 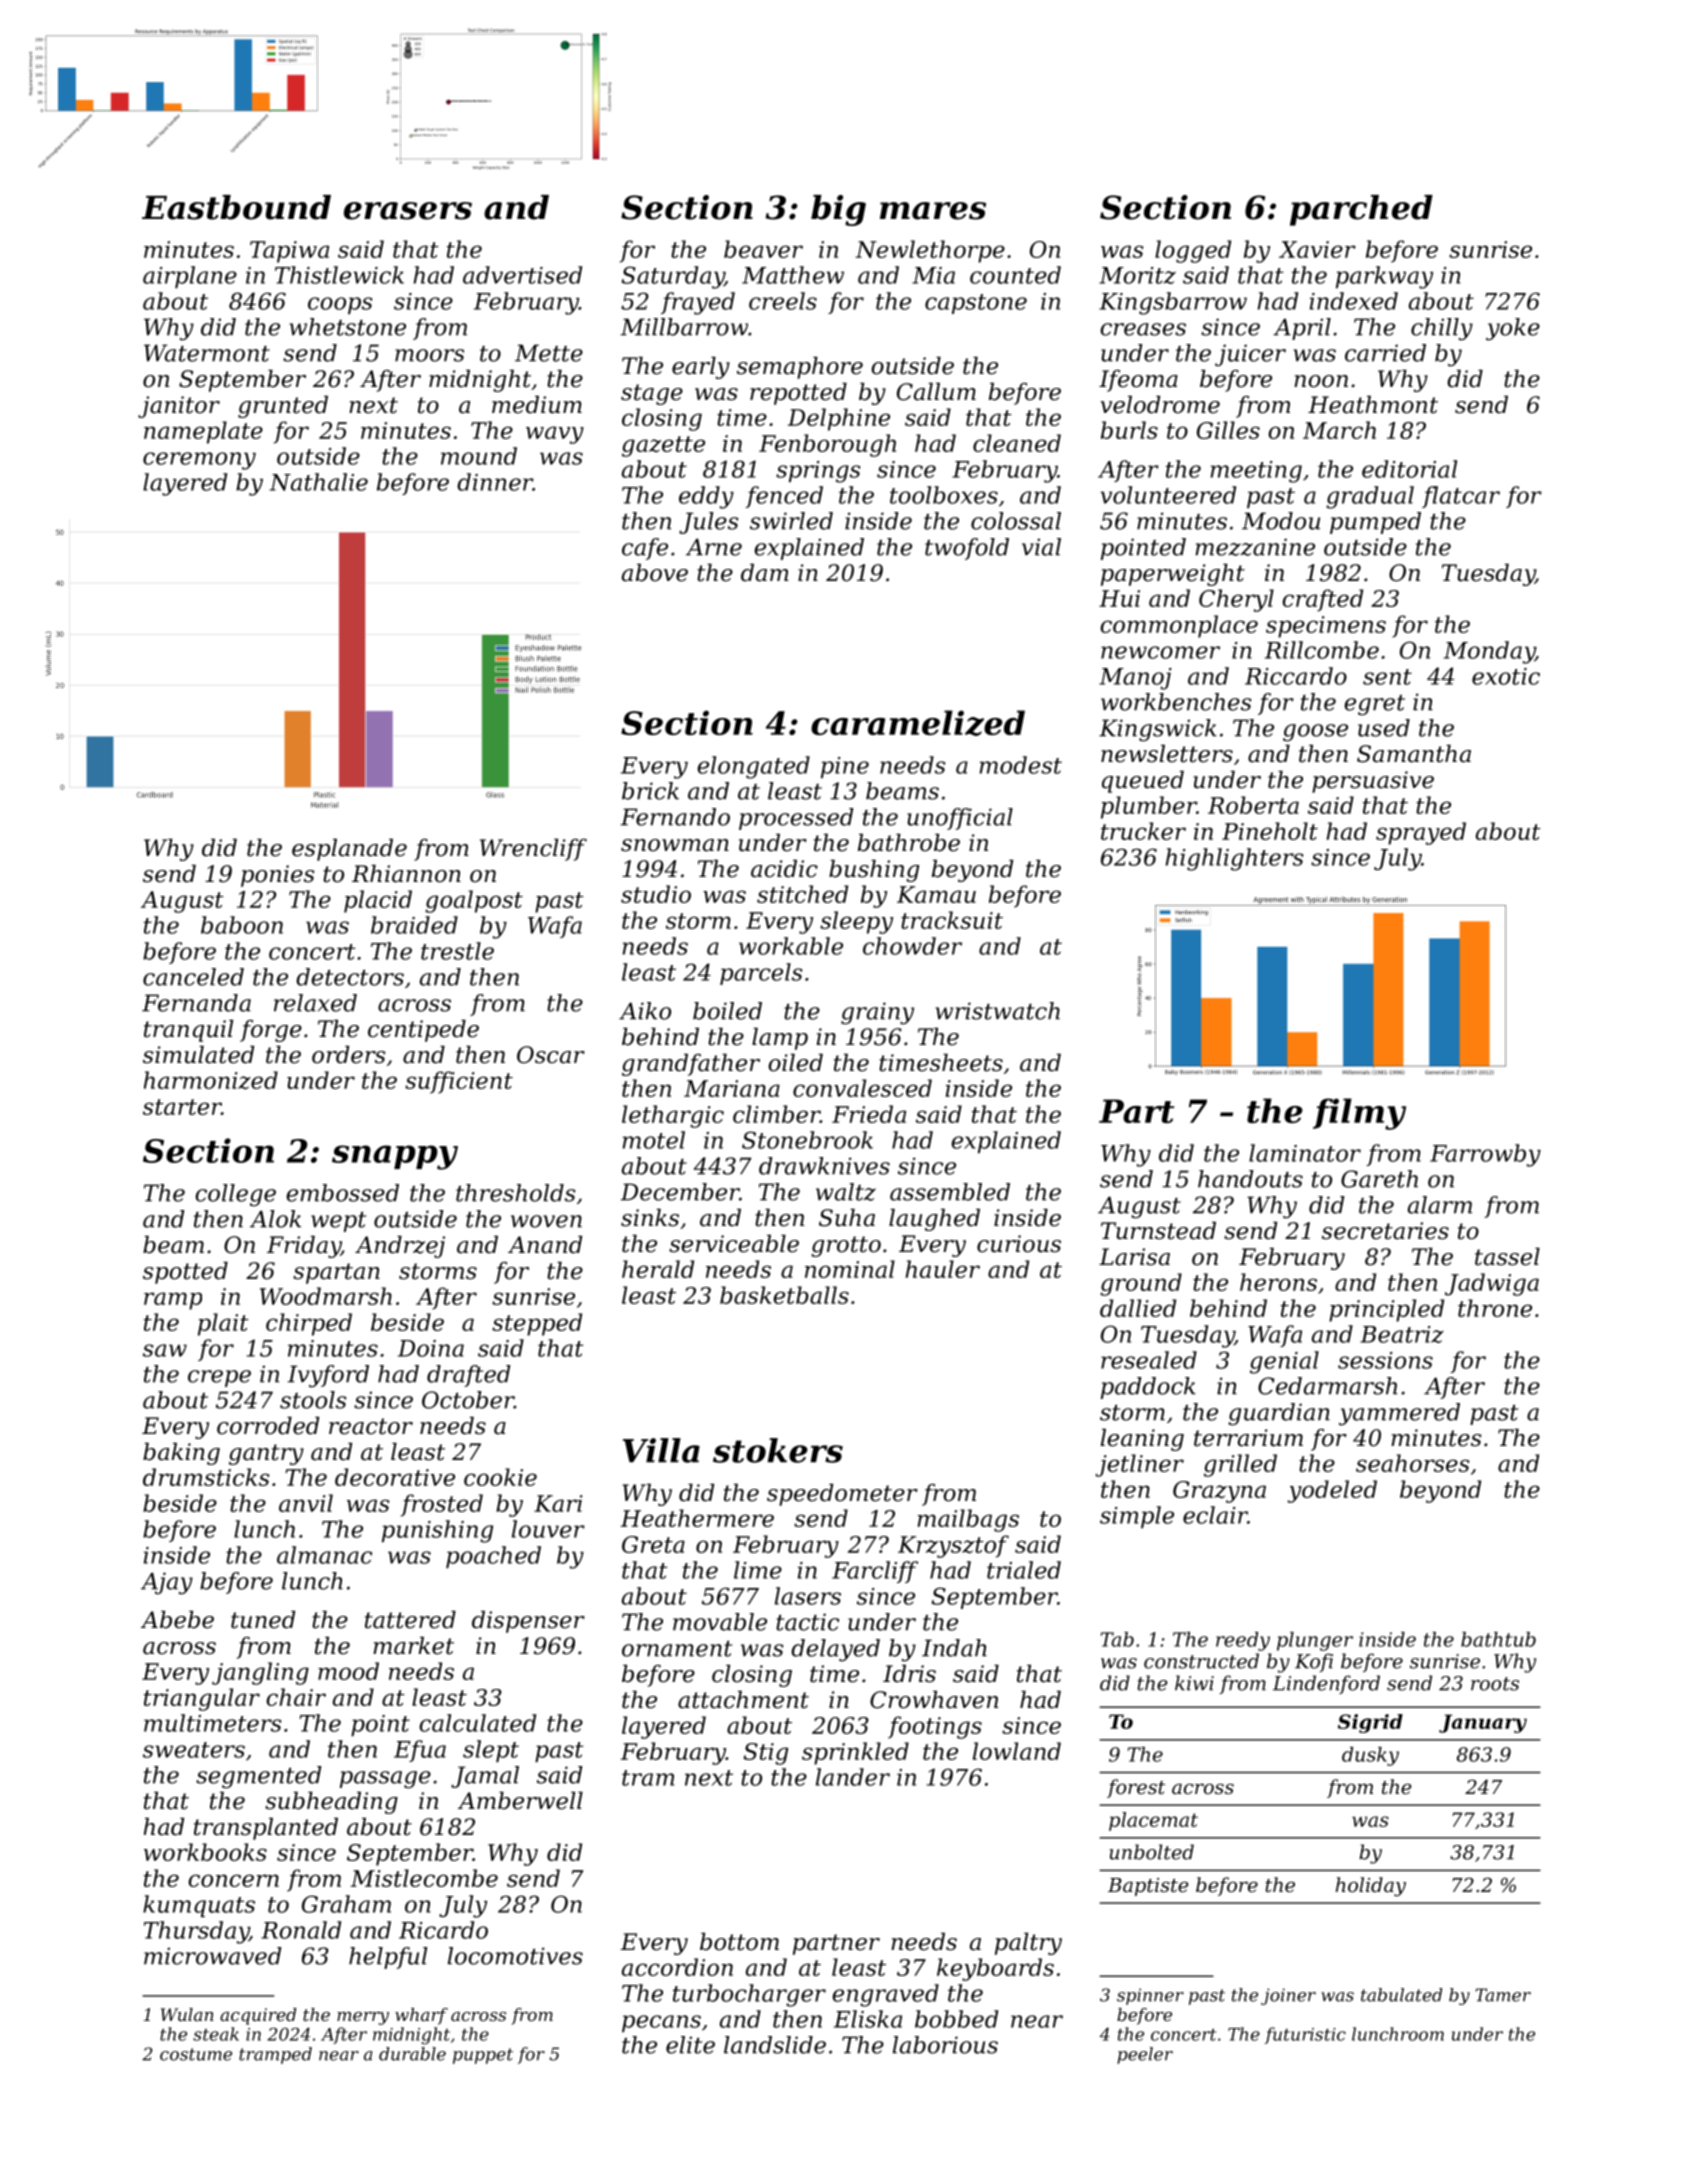 What do you see at coordinates (410, 1620) in the screenshot?
I see `tattered` at bounding box center [410, 1620].
